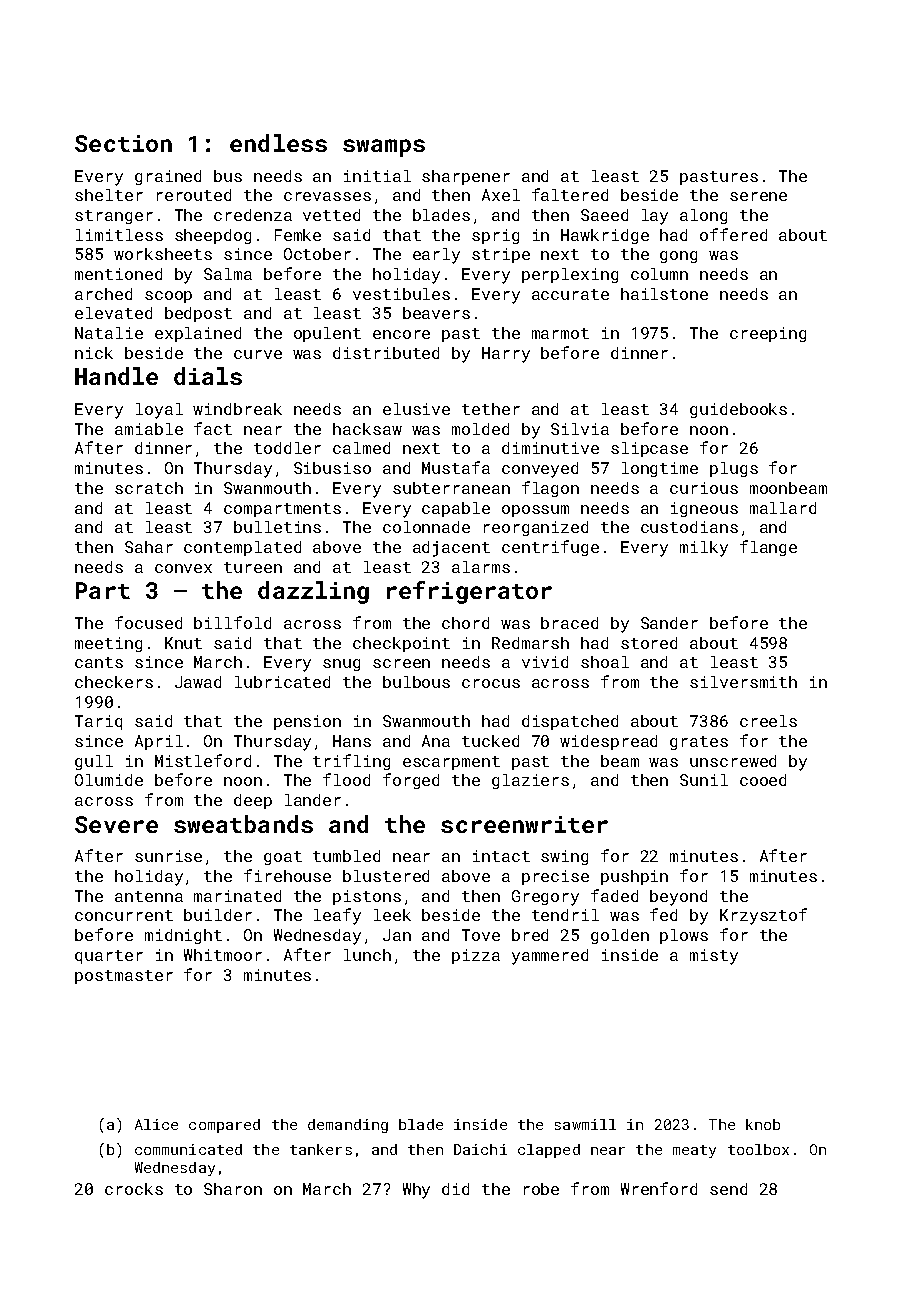 Image resolution: width=908 pixels, height=1316 pixels. What do you see at coordinates (114, 682) in the image?
I see `checkers` at bounding box center [114, 682].
